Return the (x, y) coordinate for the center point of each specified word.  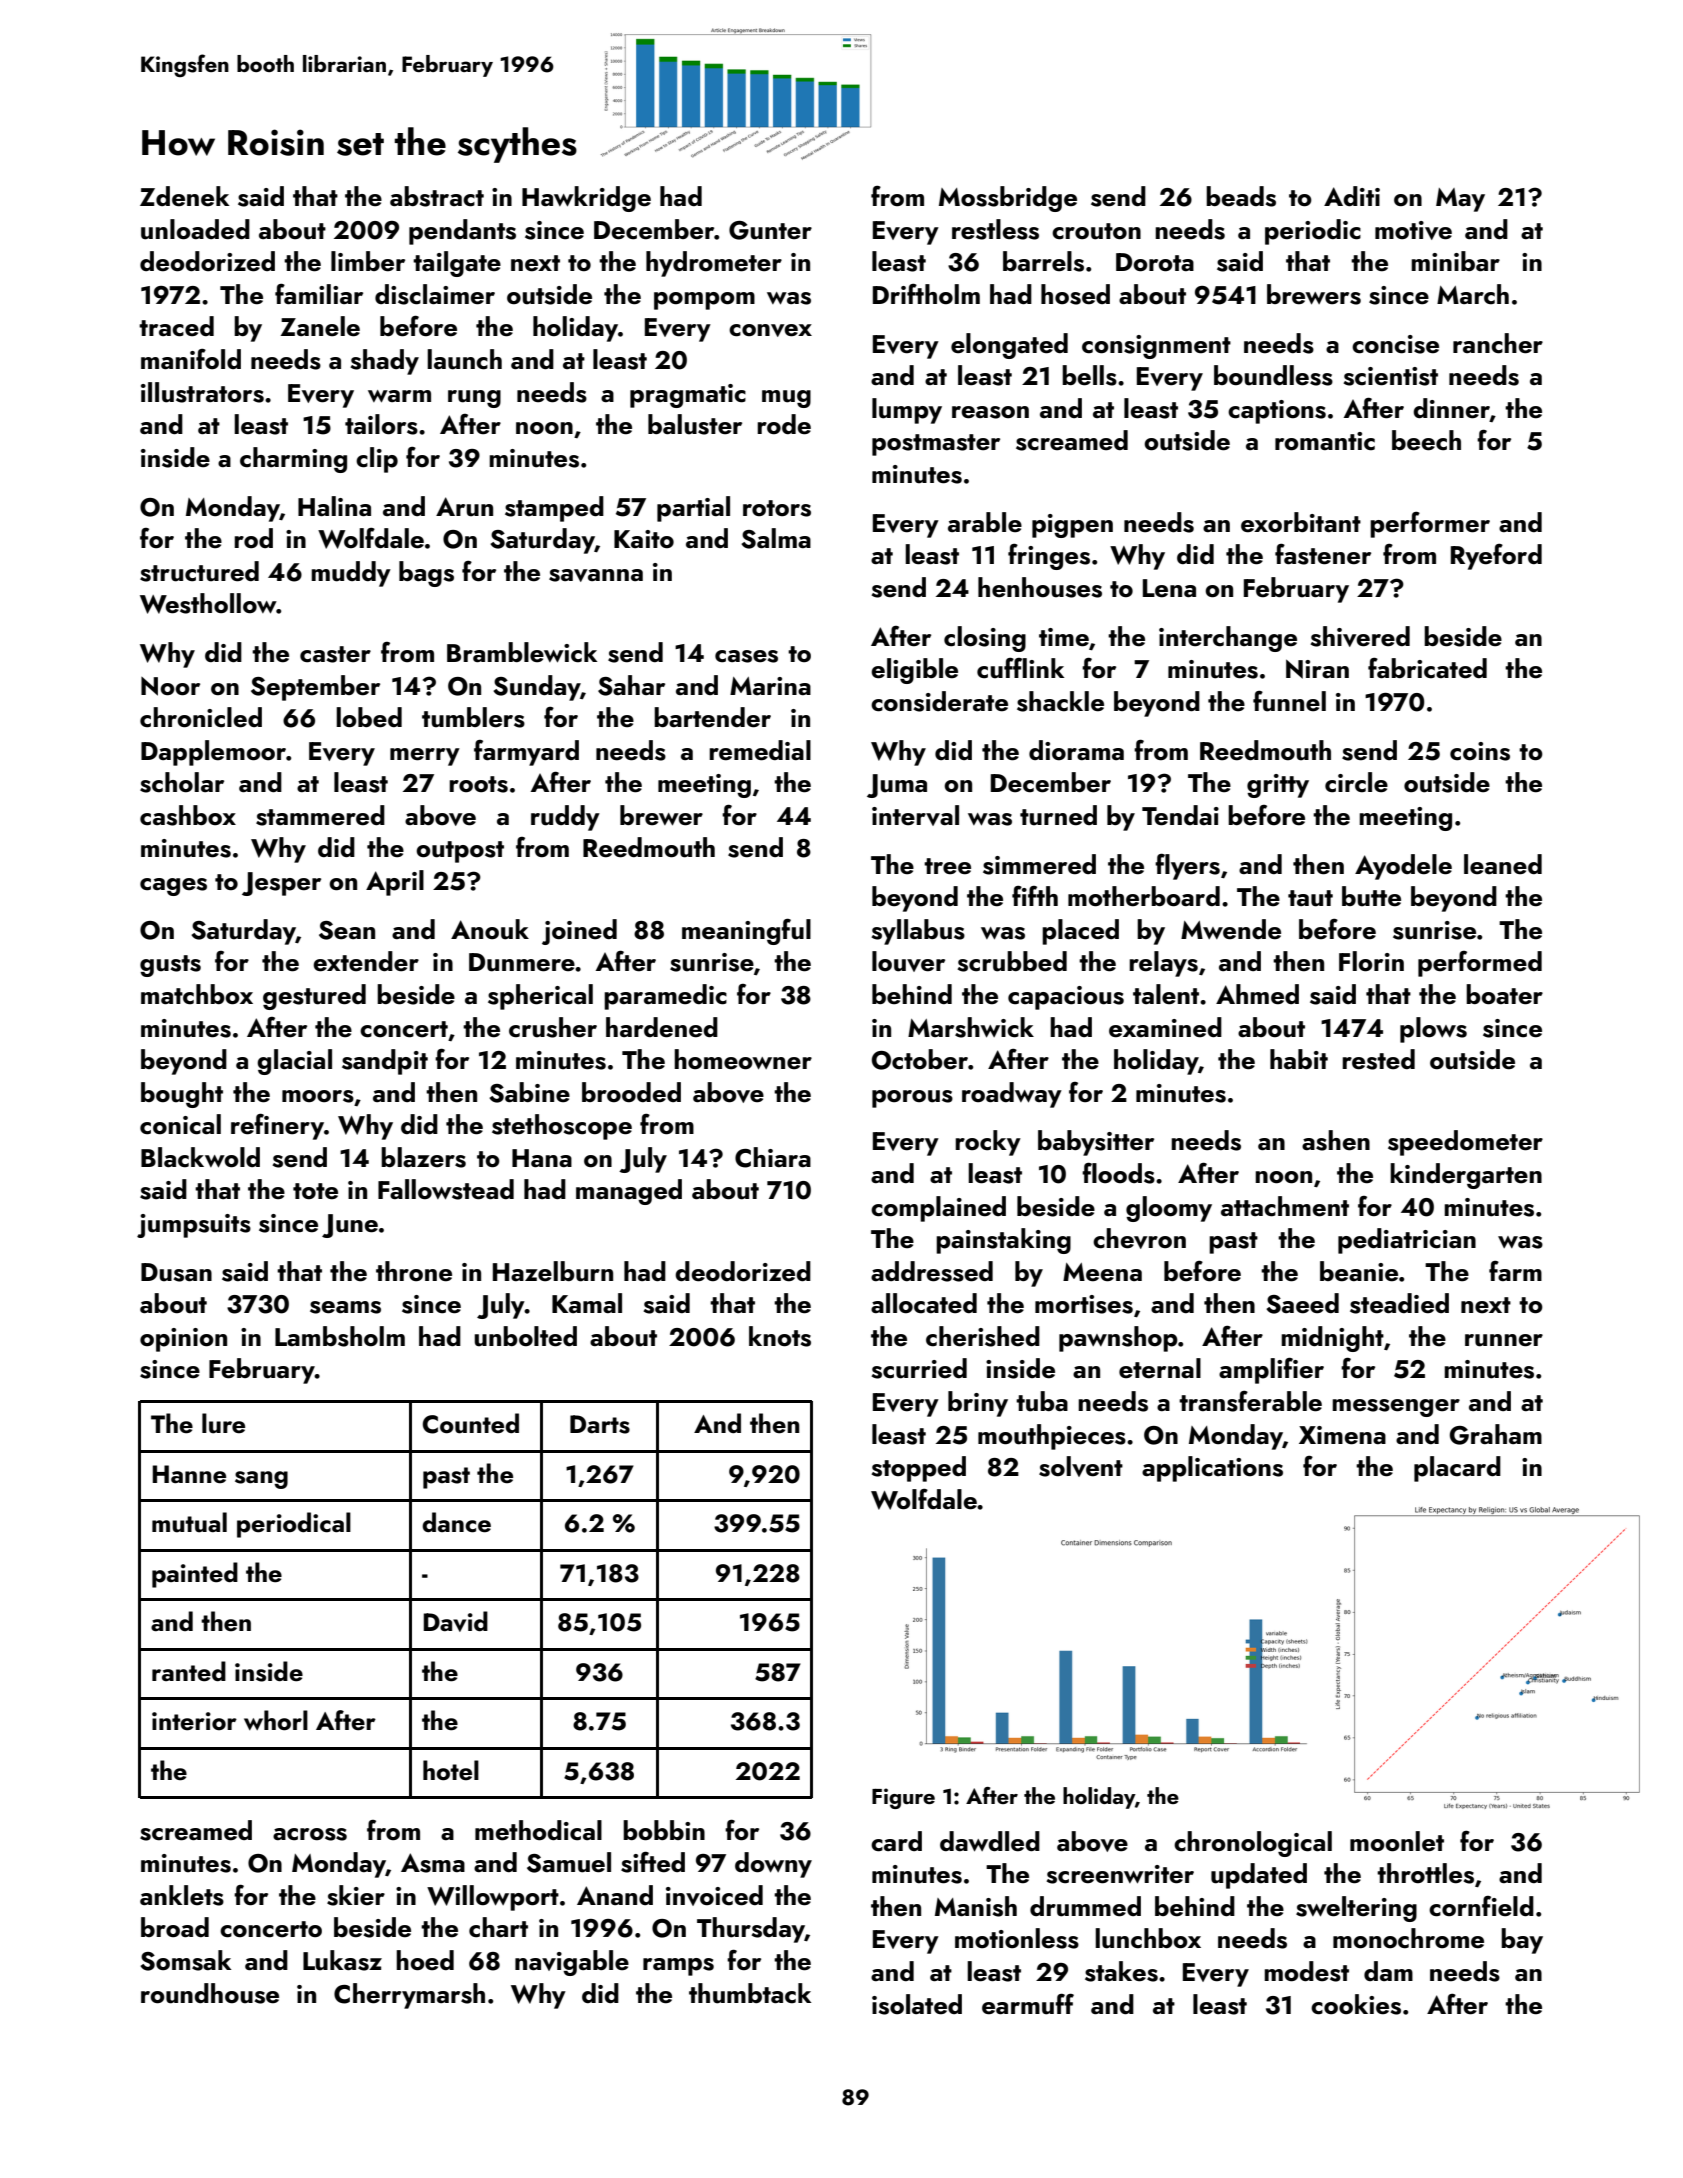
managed (629, 1192)
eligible (914, 671)
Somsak (185, 1960)
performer (1430, 525)
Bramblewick (522, 652)
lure (223, 1423)
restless (995, 229)
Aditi (1352, 196)
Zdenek (184, 196)
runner (1504, 1340)
